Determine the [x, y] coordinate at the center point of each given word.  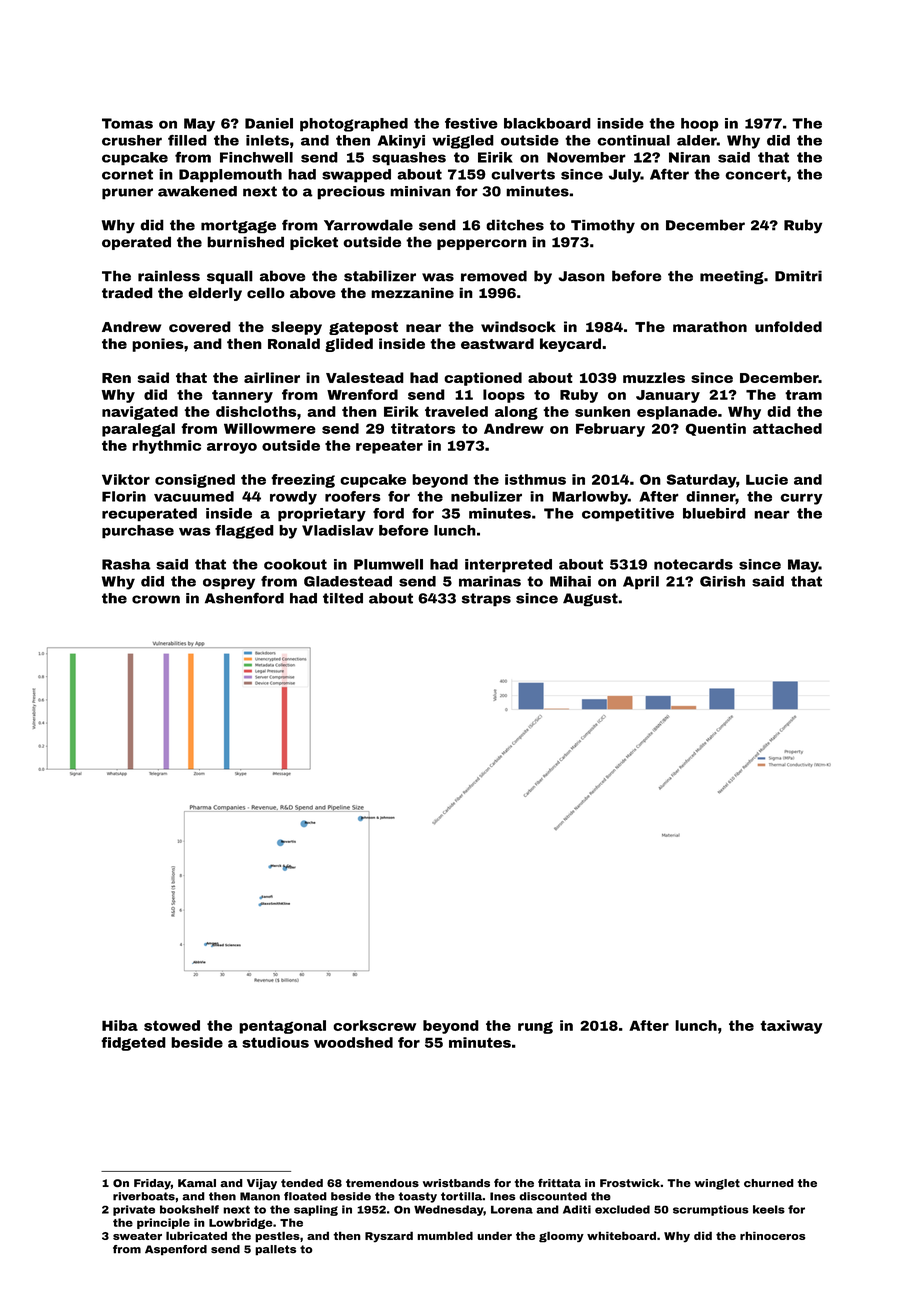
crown [156, 599]
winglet [717, 1184]
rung [535, 1028]
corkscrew [374, 1025]
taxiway [791, 1027]
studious [275, 1042]
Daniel [269, 123]
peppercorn [482, 244]
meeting [732, 278]
